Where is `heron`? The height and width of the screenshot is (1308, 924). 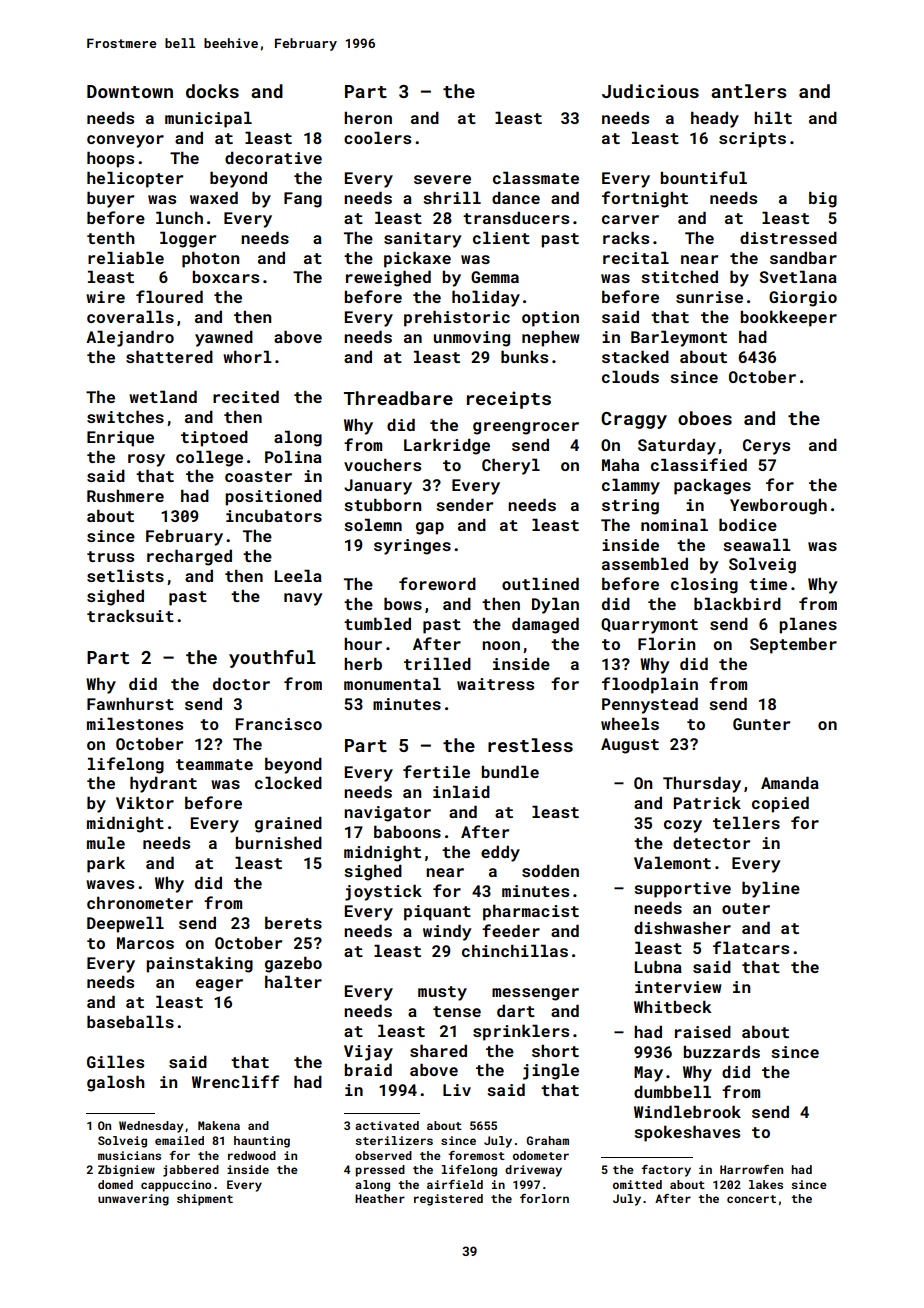 heron is located at coordinates (368, 117).
